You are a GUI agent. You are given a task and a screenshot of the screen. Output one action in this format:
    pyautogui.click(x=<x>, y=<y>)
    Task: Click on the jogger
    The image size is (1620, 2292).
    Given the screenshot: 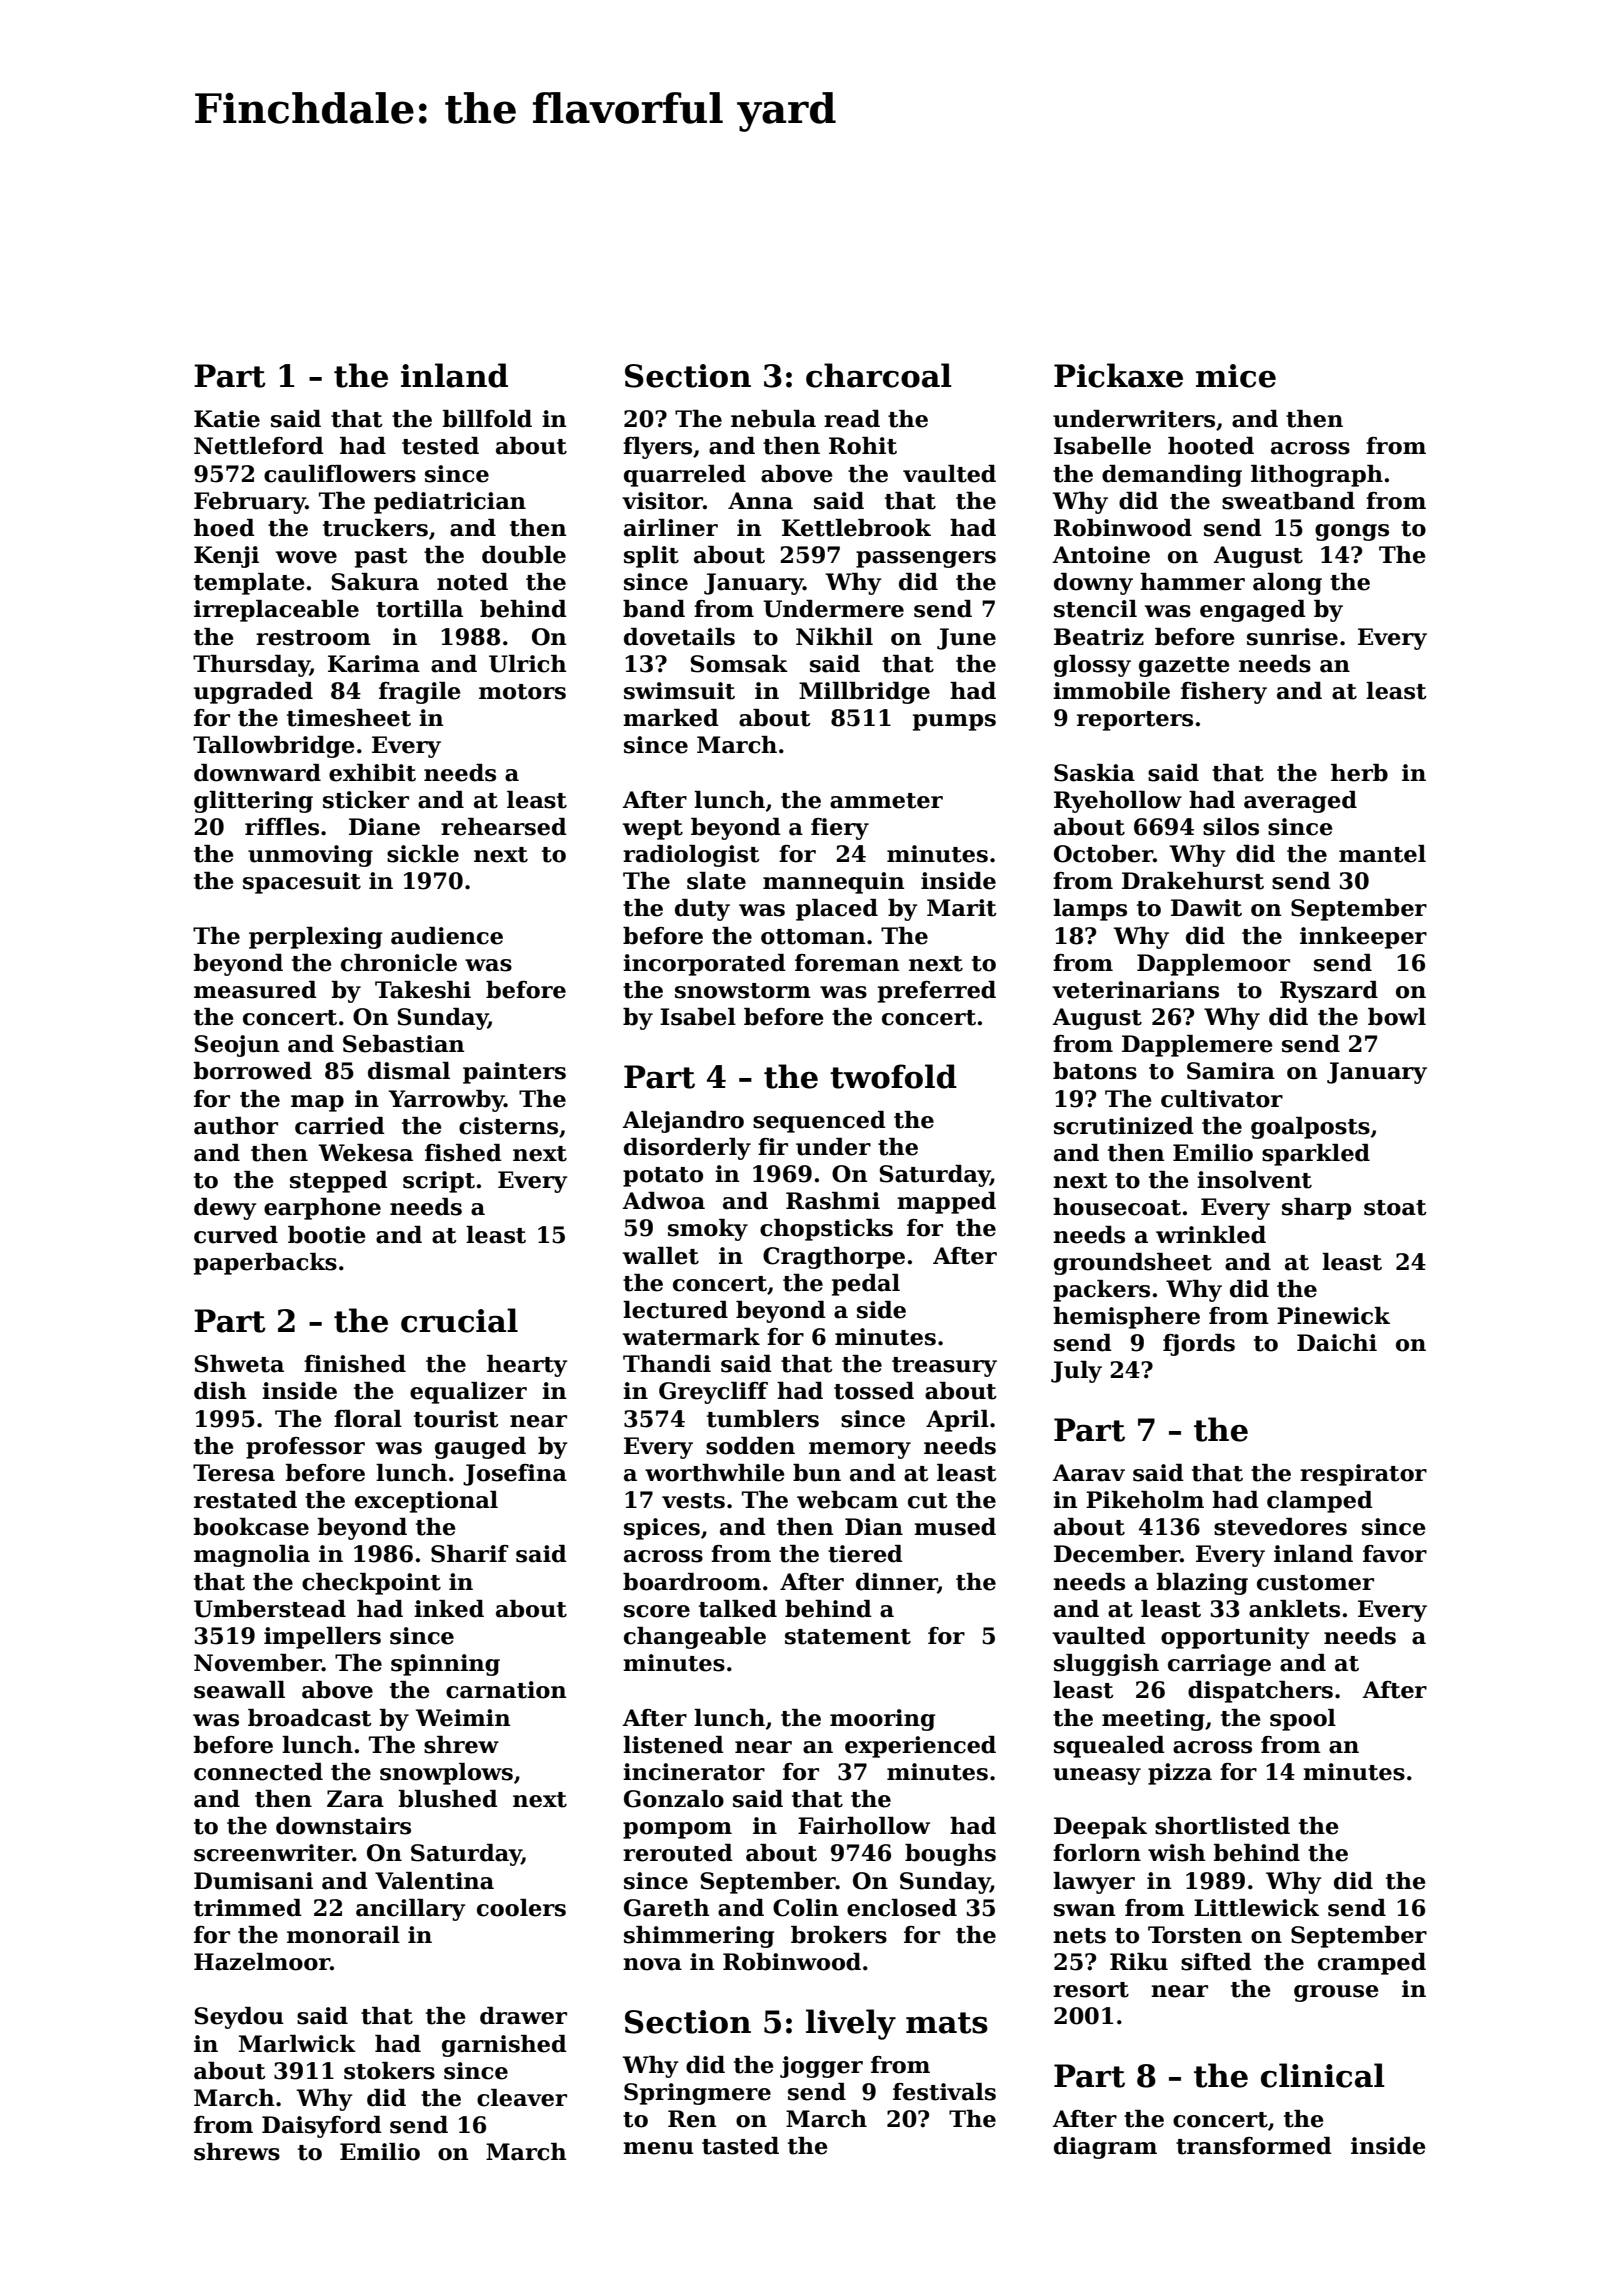 What is the action you would take?
    pyautogui.click(x=821, y=2067)
